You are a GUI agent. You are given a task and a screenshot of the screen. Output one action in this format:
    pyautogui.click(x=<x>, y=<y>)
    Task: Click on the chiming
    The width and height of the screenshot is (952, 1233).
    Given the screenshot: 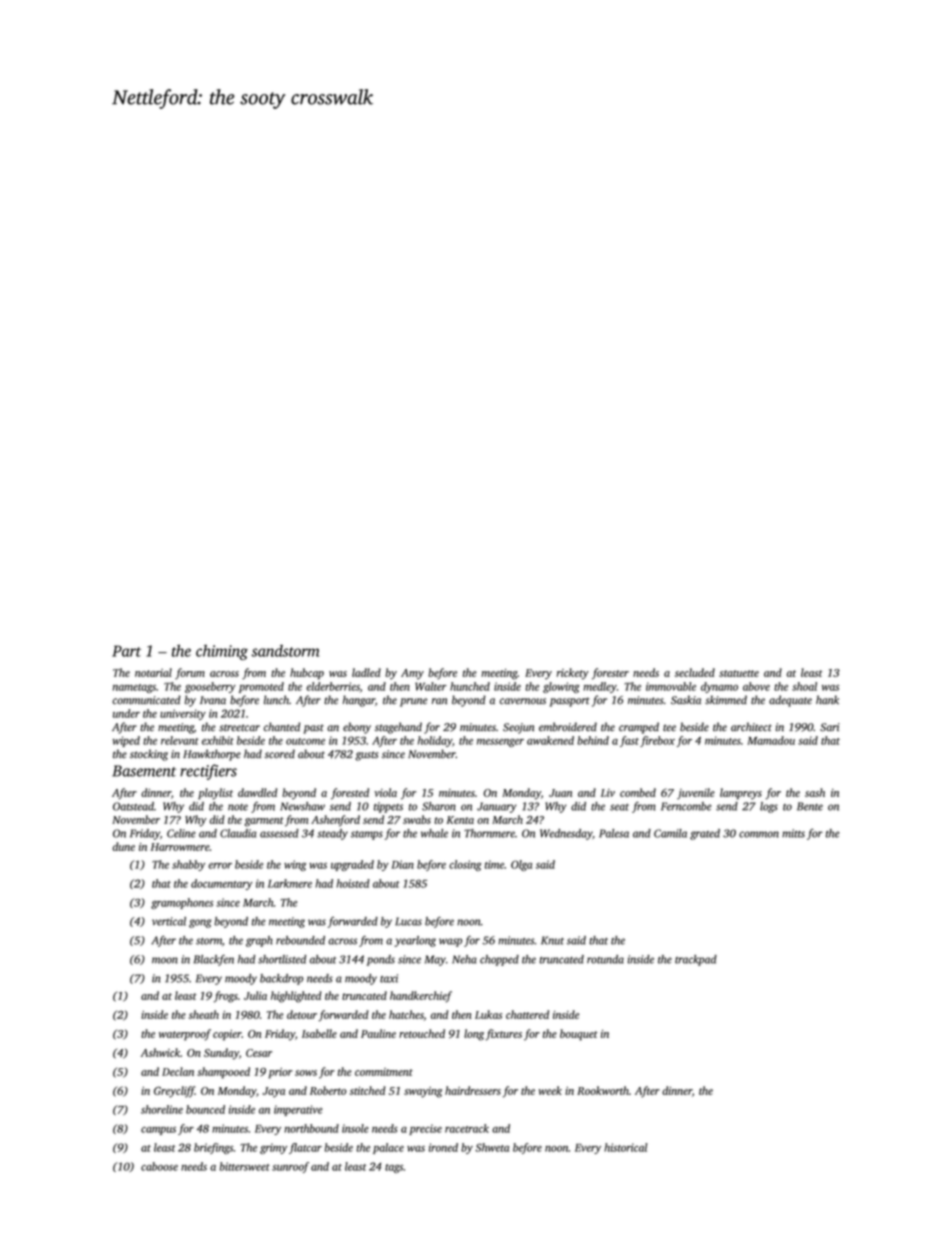 What is the action you would take?
    pyautogui.click(x=222, y=652)
